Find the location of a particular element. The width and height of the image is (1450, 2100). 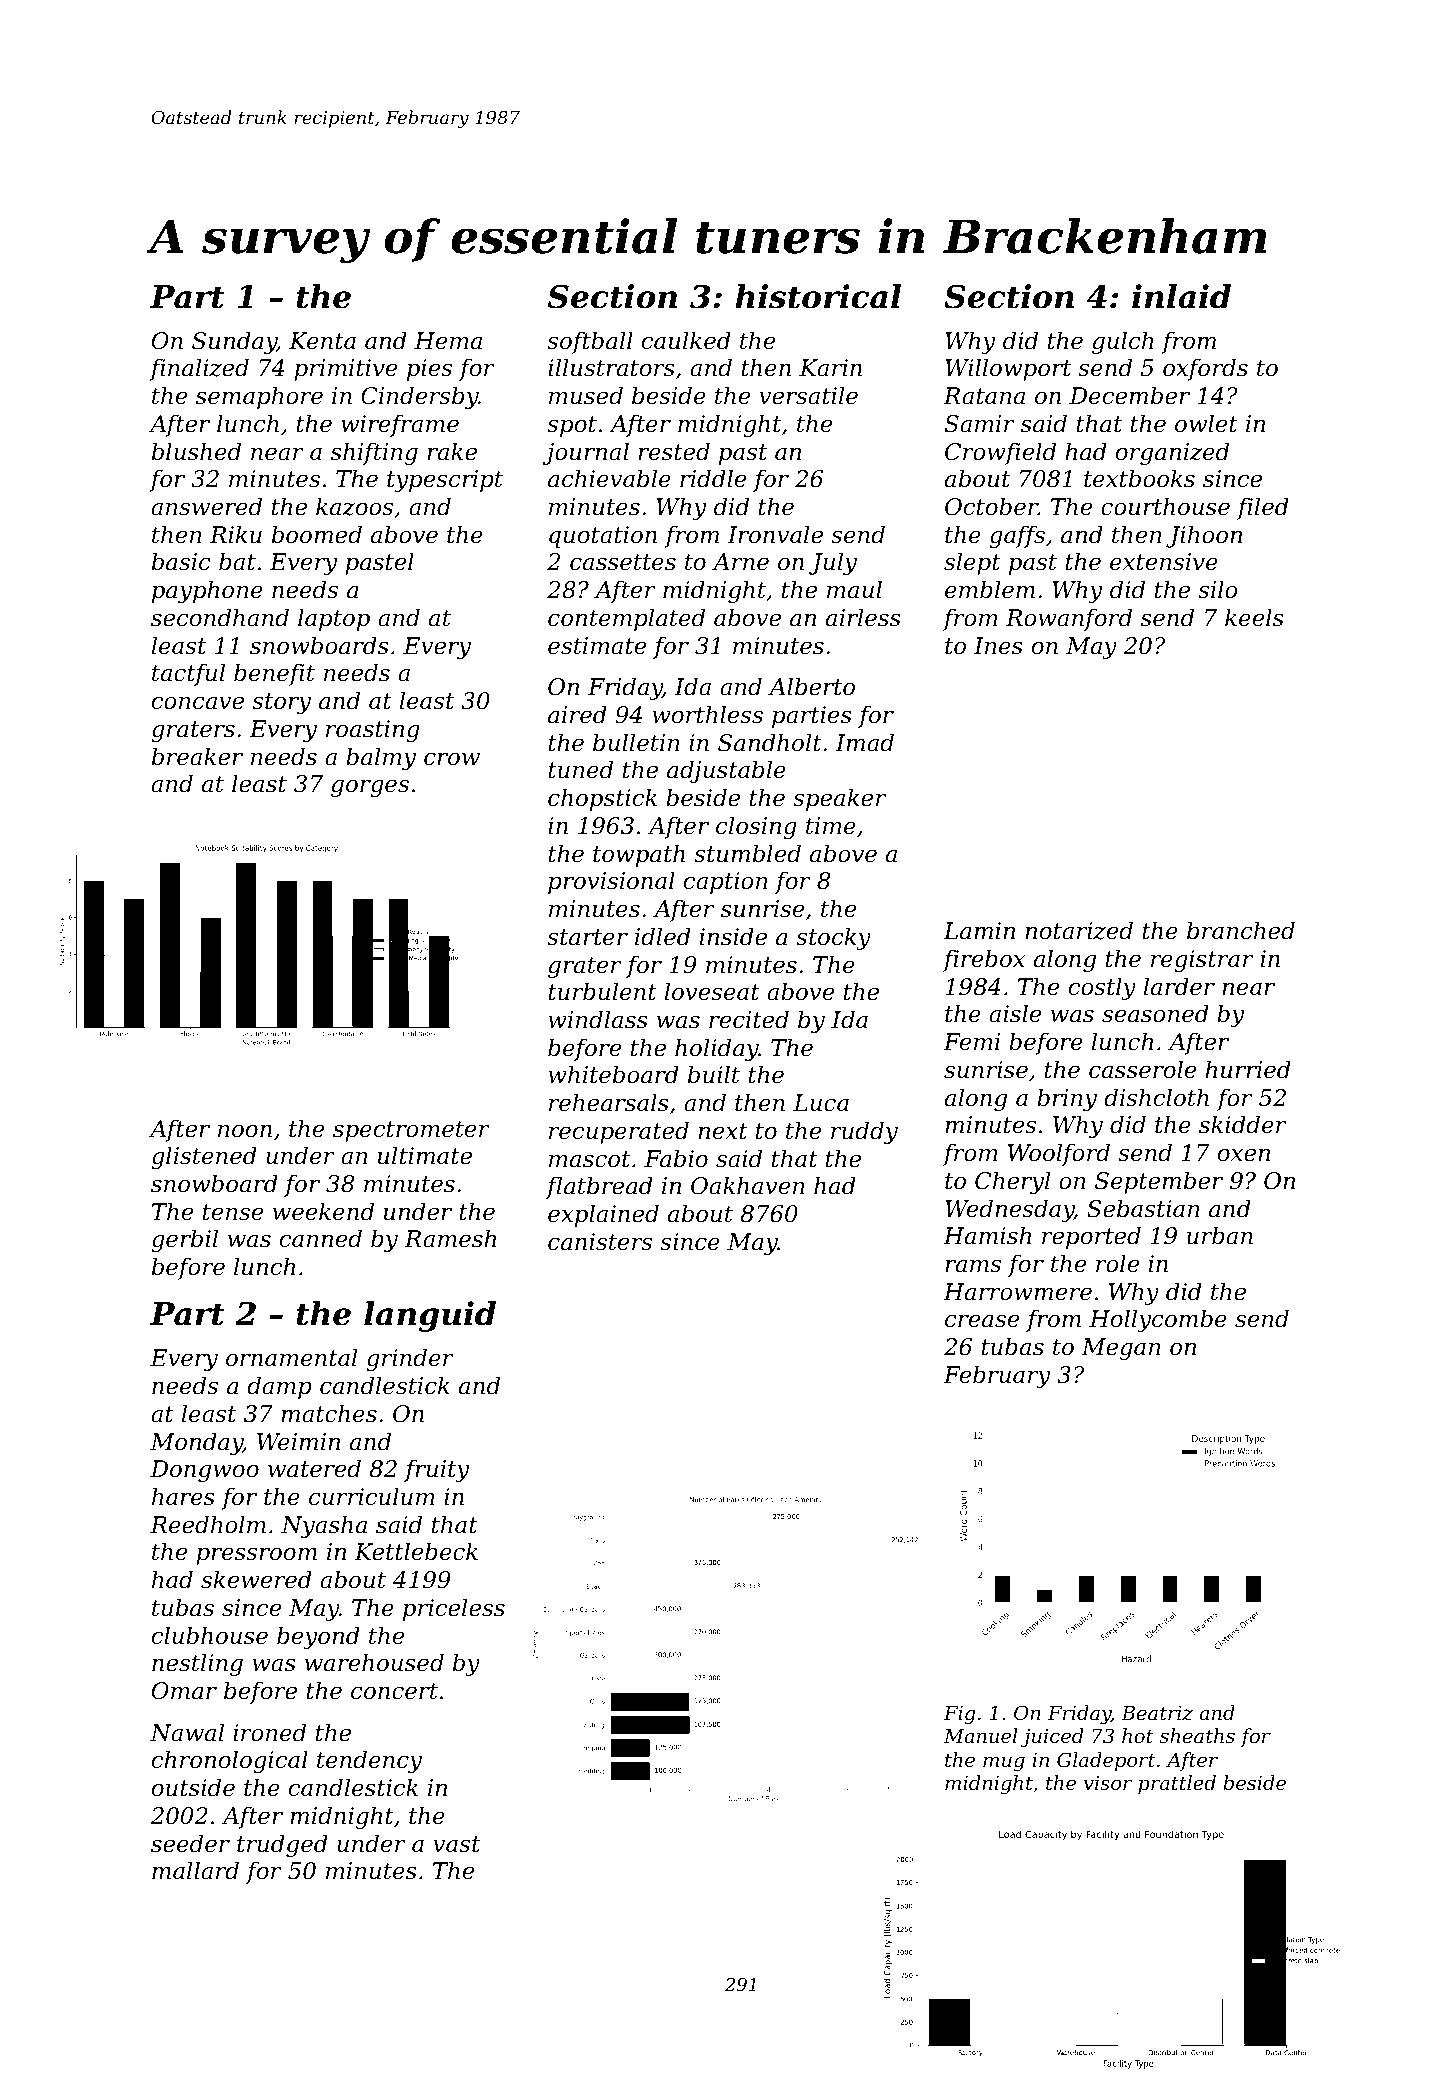

vast is located at coordinates (456, 1844).
